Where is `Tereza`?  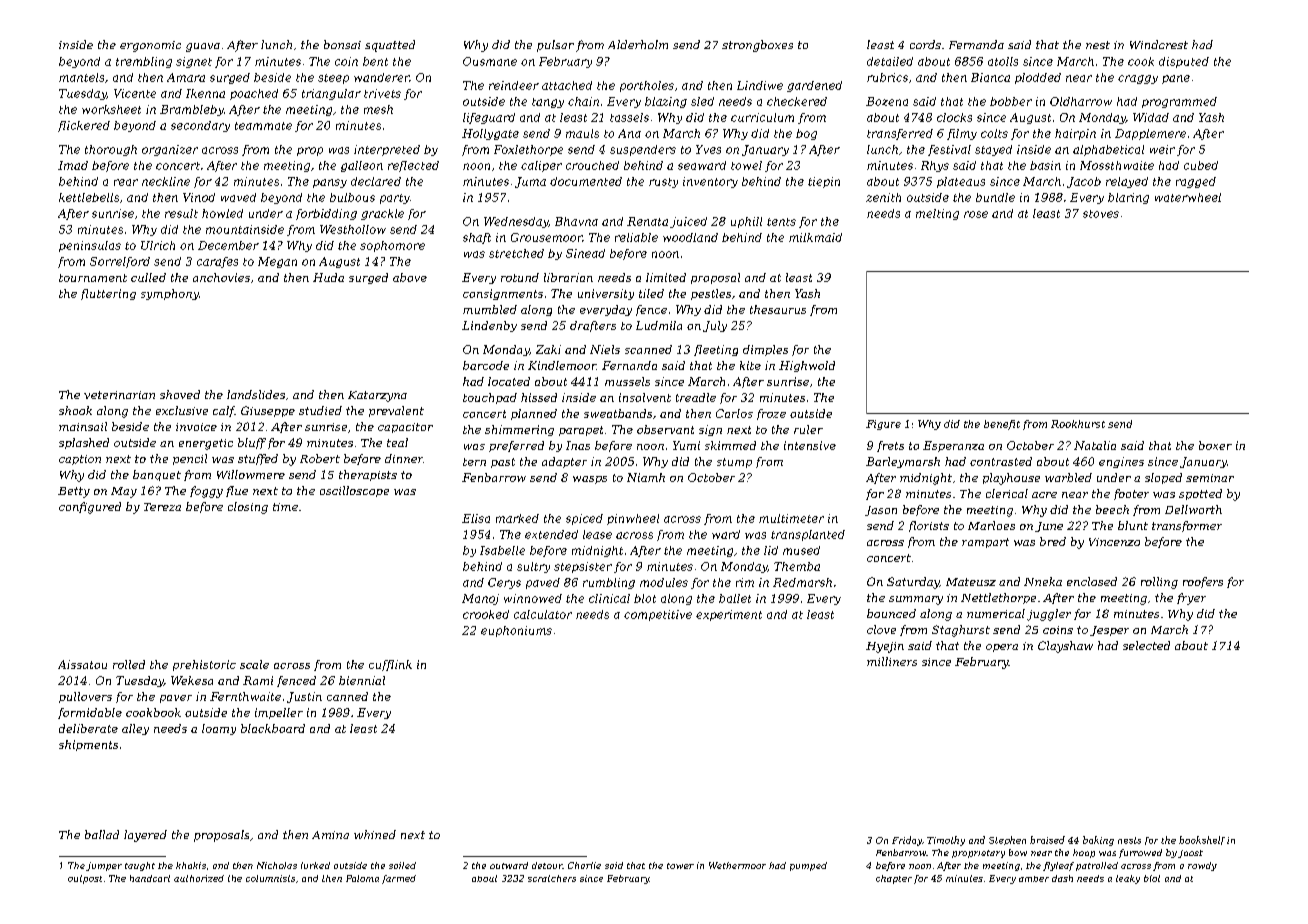
Tereza is located at coordinates (162, 507).
